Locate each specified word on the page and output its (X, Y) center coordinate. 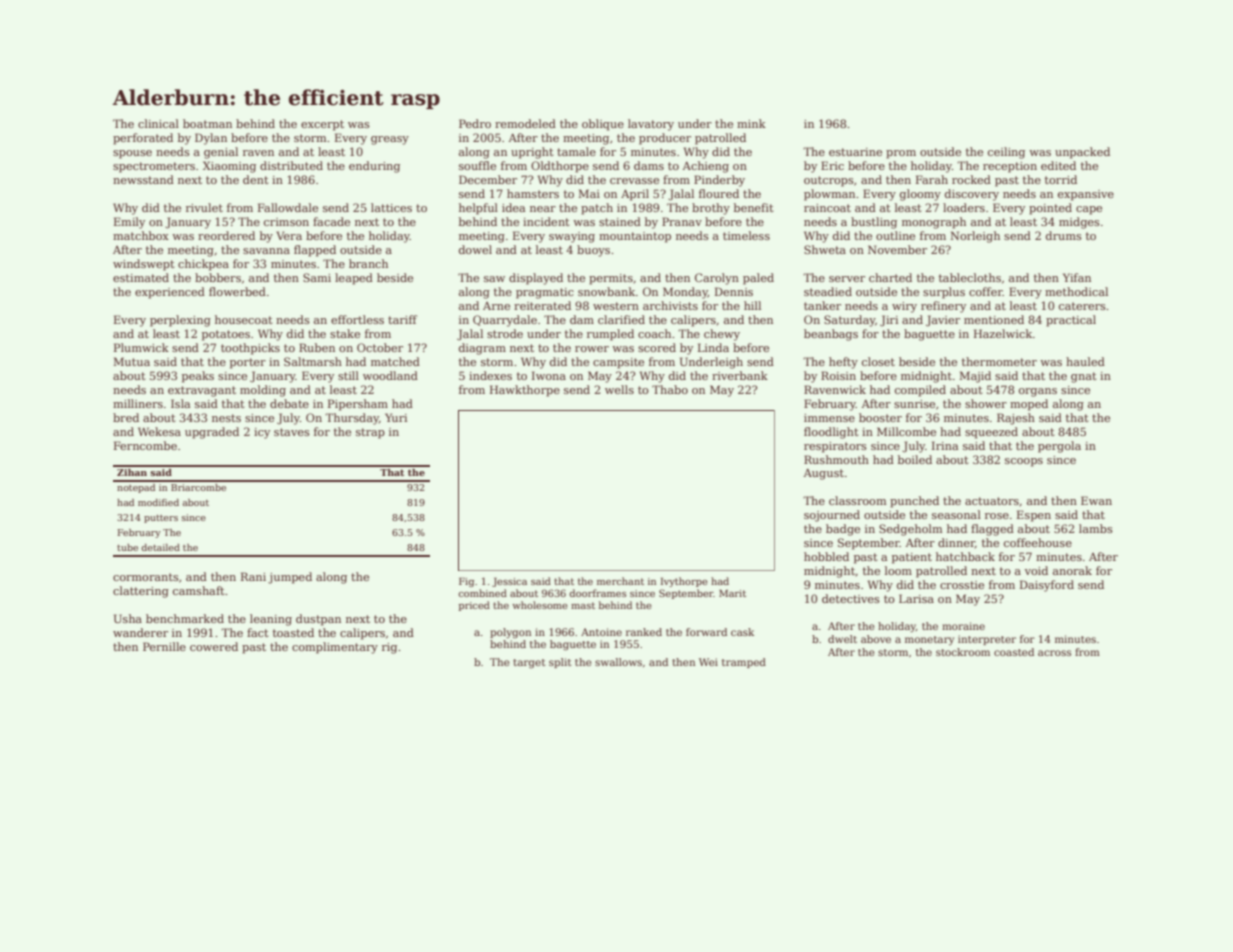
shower (986, 403)
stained (620, 221)
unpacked (1082, 153)
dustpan (318, 620)
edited (1058, 165)
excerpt (322, 125)
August (823, 474)
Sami (317, 277)
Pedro (475, 123)
